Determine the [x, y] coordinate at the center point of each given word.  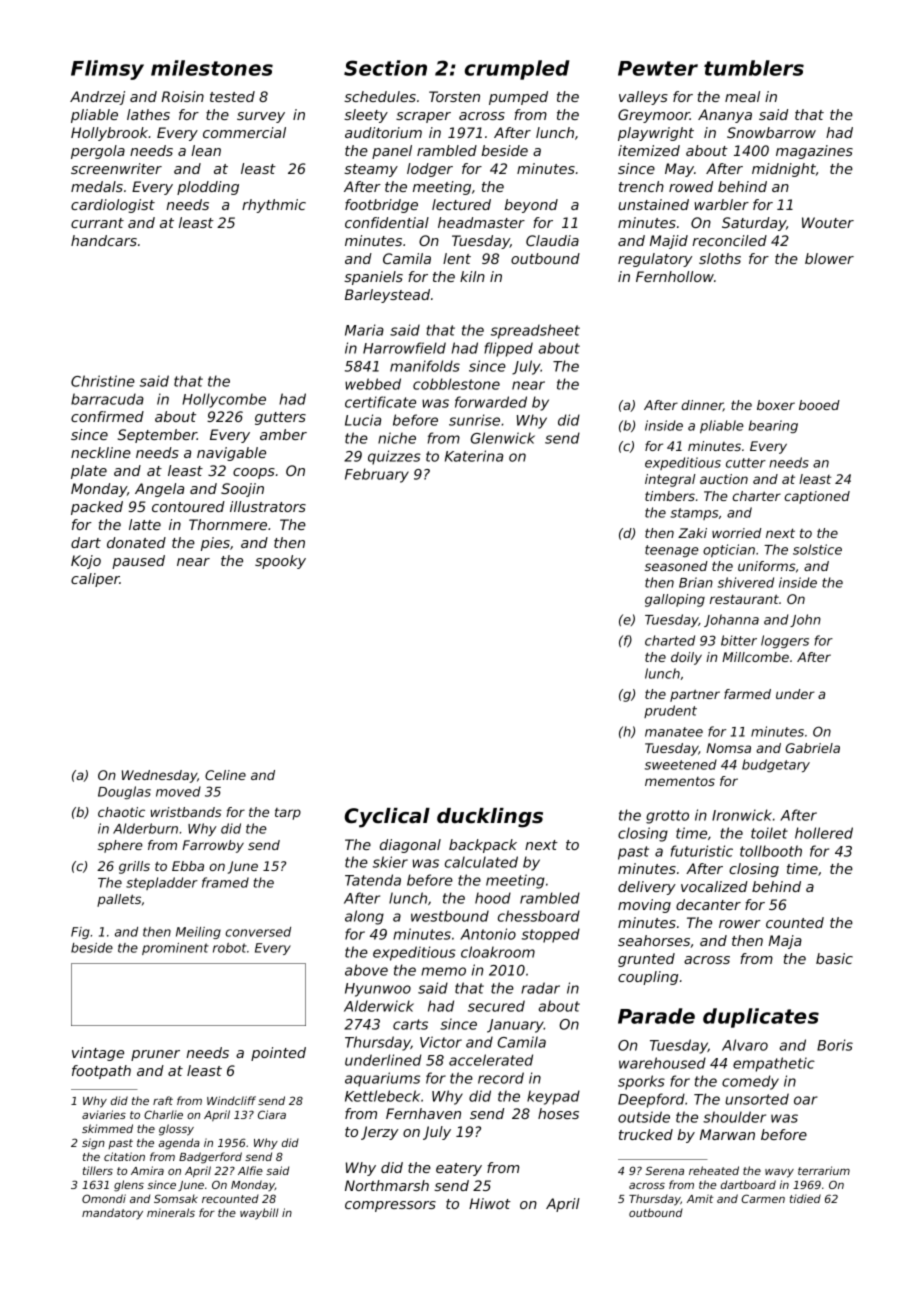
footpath [101, 1072]
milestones [212, 68]
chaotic [121, 812]
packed [97, 508]
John [805, 620]
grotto [667, 817]
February [377, 475]
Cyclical [387, 818]
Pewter [658, 68]
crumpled [517, 70]
